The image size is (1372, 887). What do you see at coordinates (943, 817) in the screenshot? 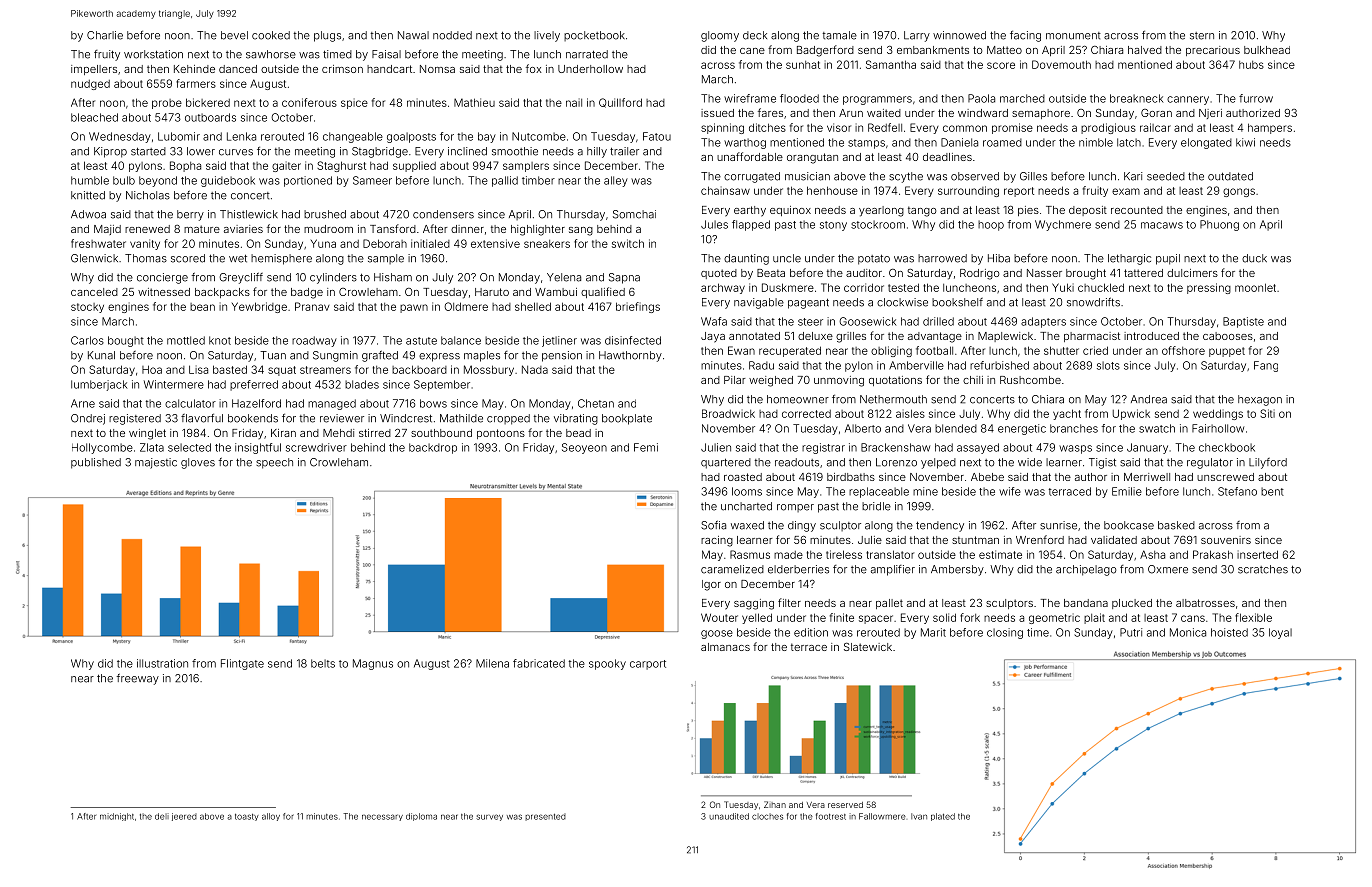
I see `plated` at bounding box center [943, 817].
